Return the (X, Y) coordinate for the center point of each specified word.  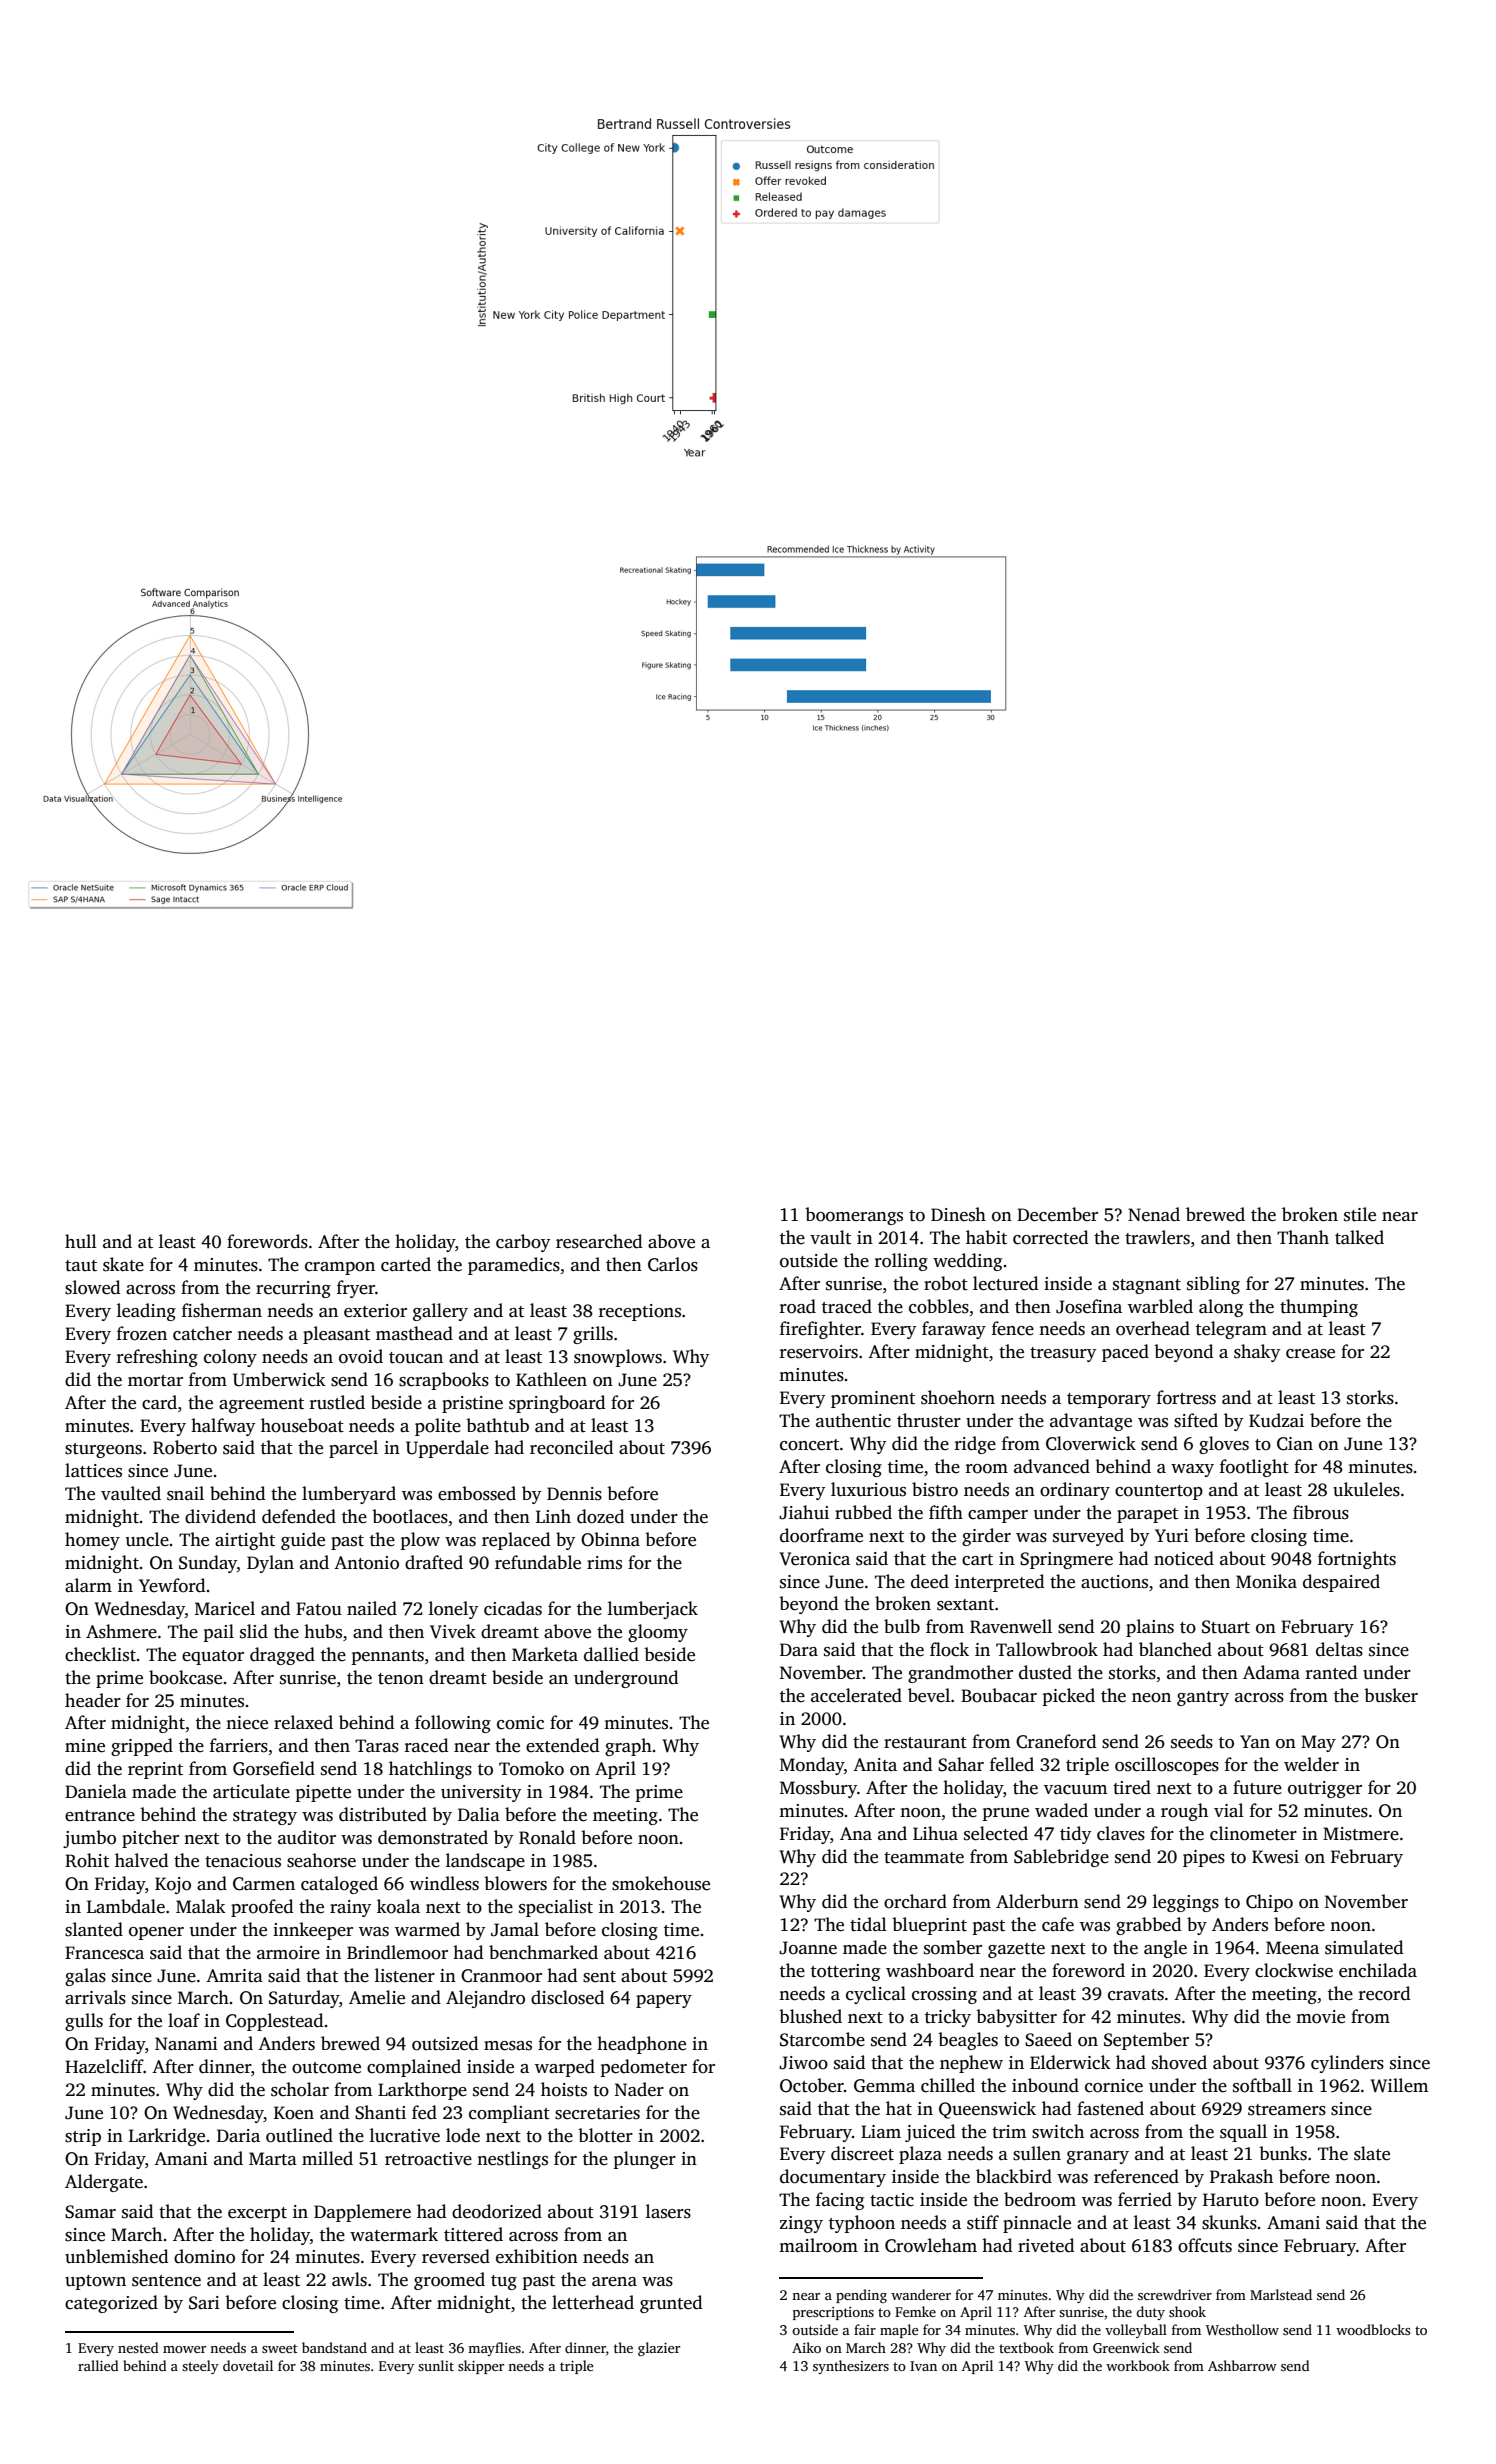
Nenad (1154, 1214)
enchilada (1378, 1970)
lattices (93, 1470)
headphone (641, 2045)
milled (327, 2158)
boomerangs (854, 1216)
